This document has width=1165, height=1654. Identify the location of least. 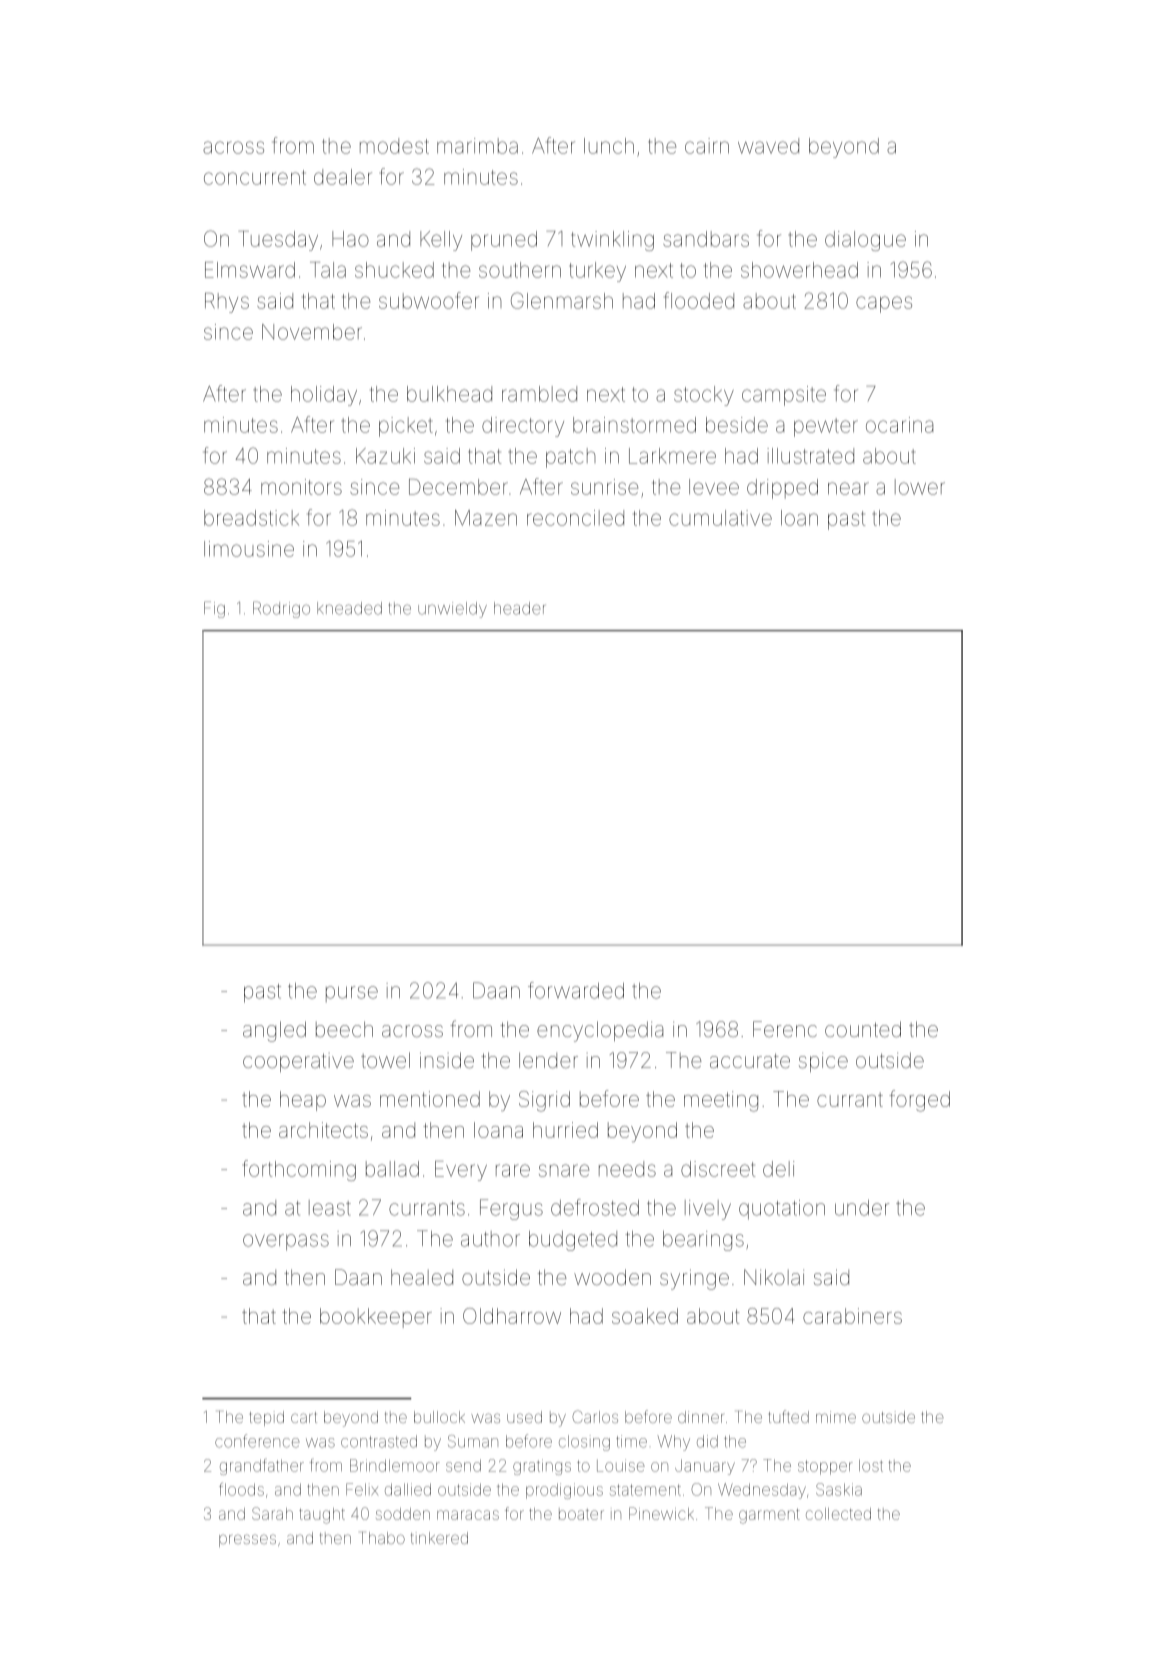
(330, 1208).
